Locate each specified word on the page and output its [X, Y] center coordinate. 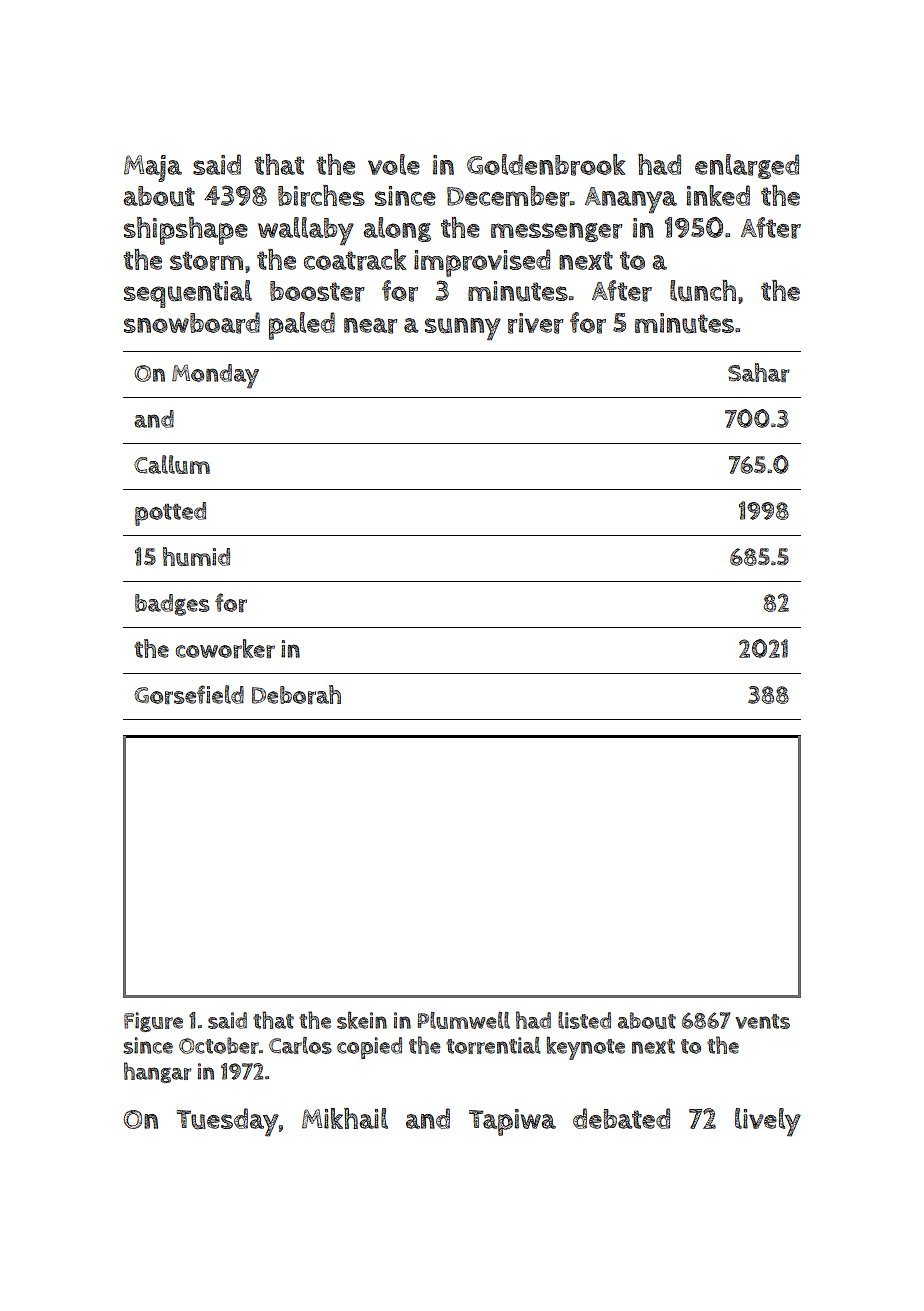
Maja [153, 168]
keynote [585, 1048]
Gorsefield [189, 695]
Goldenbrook [546, 165]
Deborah [296, 695]
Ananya [631, 200]
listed [584, 1020]
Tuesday [228, 1122]
